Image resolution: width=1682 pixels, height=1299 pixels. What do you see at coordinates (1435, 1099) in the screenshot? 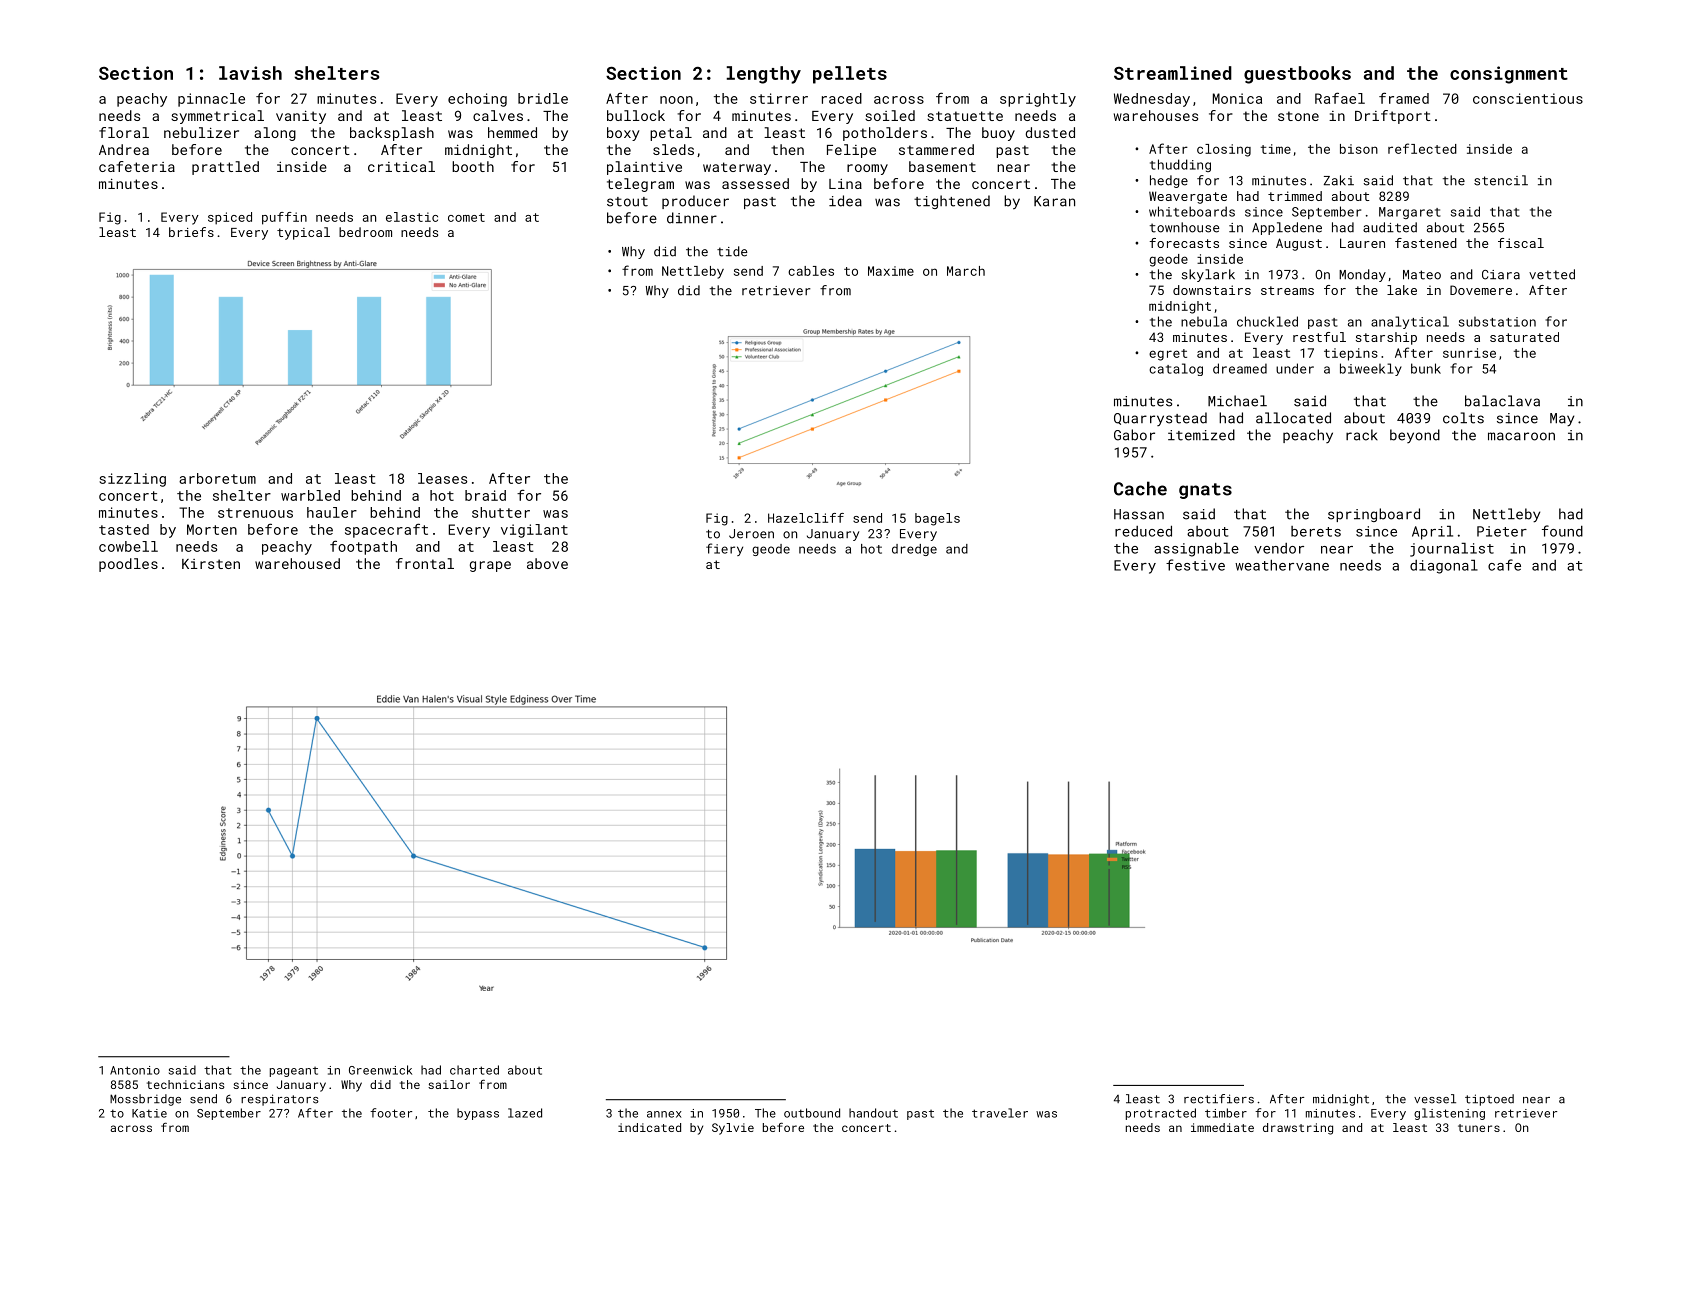
I see `vessel` at bounding box center [1435, 1099].
